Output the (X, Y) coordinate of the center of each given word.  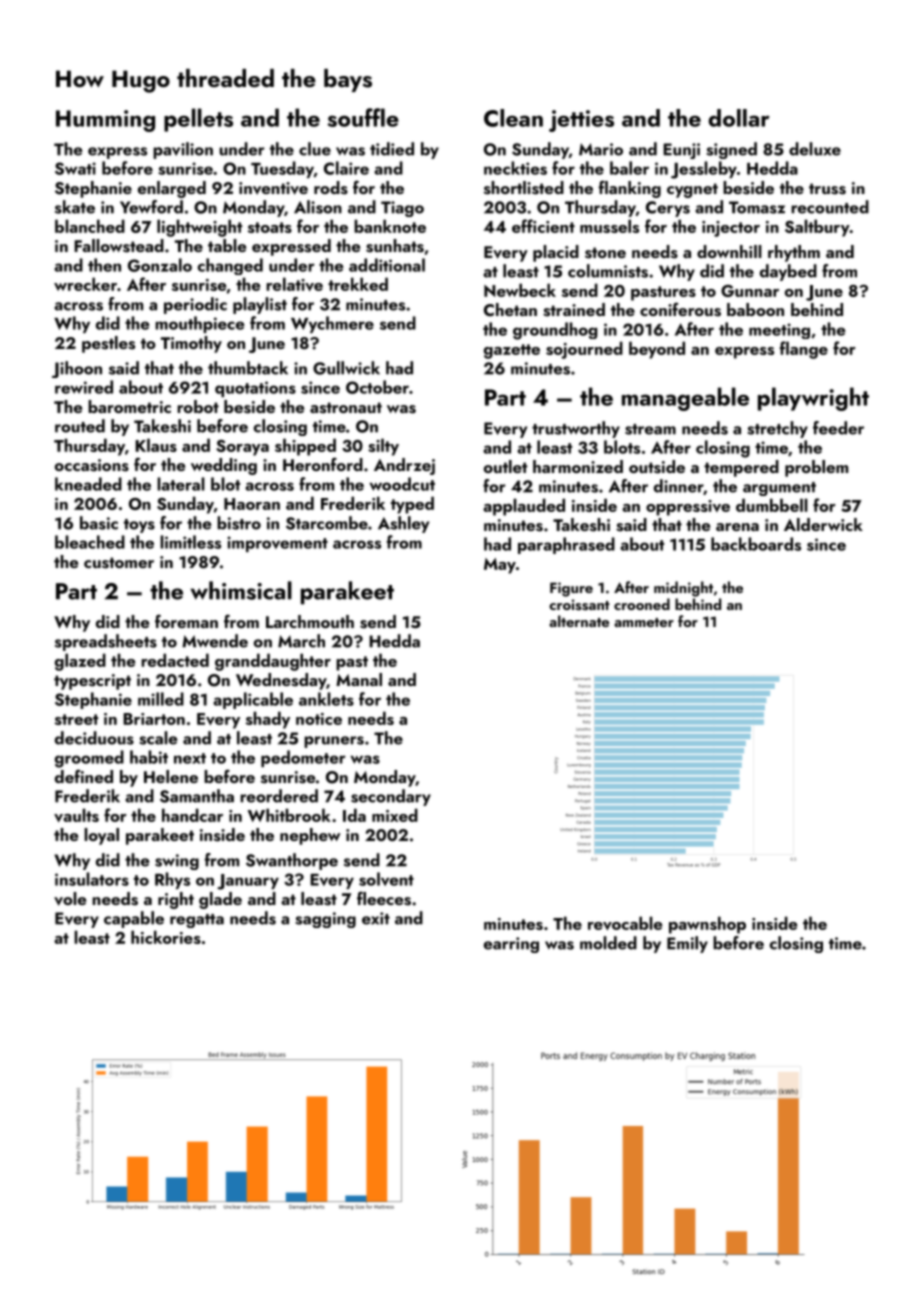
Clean (513, 118)
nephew (310, 836)
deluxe (815, 149)
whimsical (241, 590)
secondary (391, 797)
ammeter (644, 622)
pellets (198, 120)
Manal (359, 679)
